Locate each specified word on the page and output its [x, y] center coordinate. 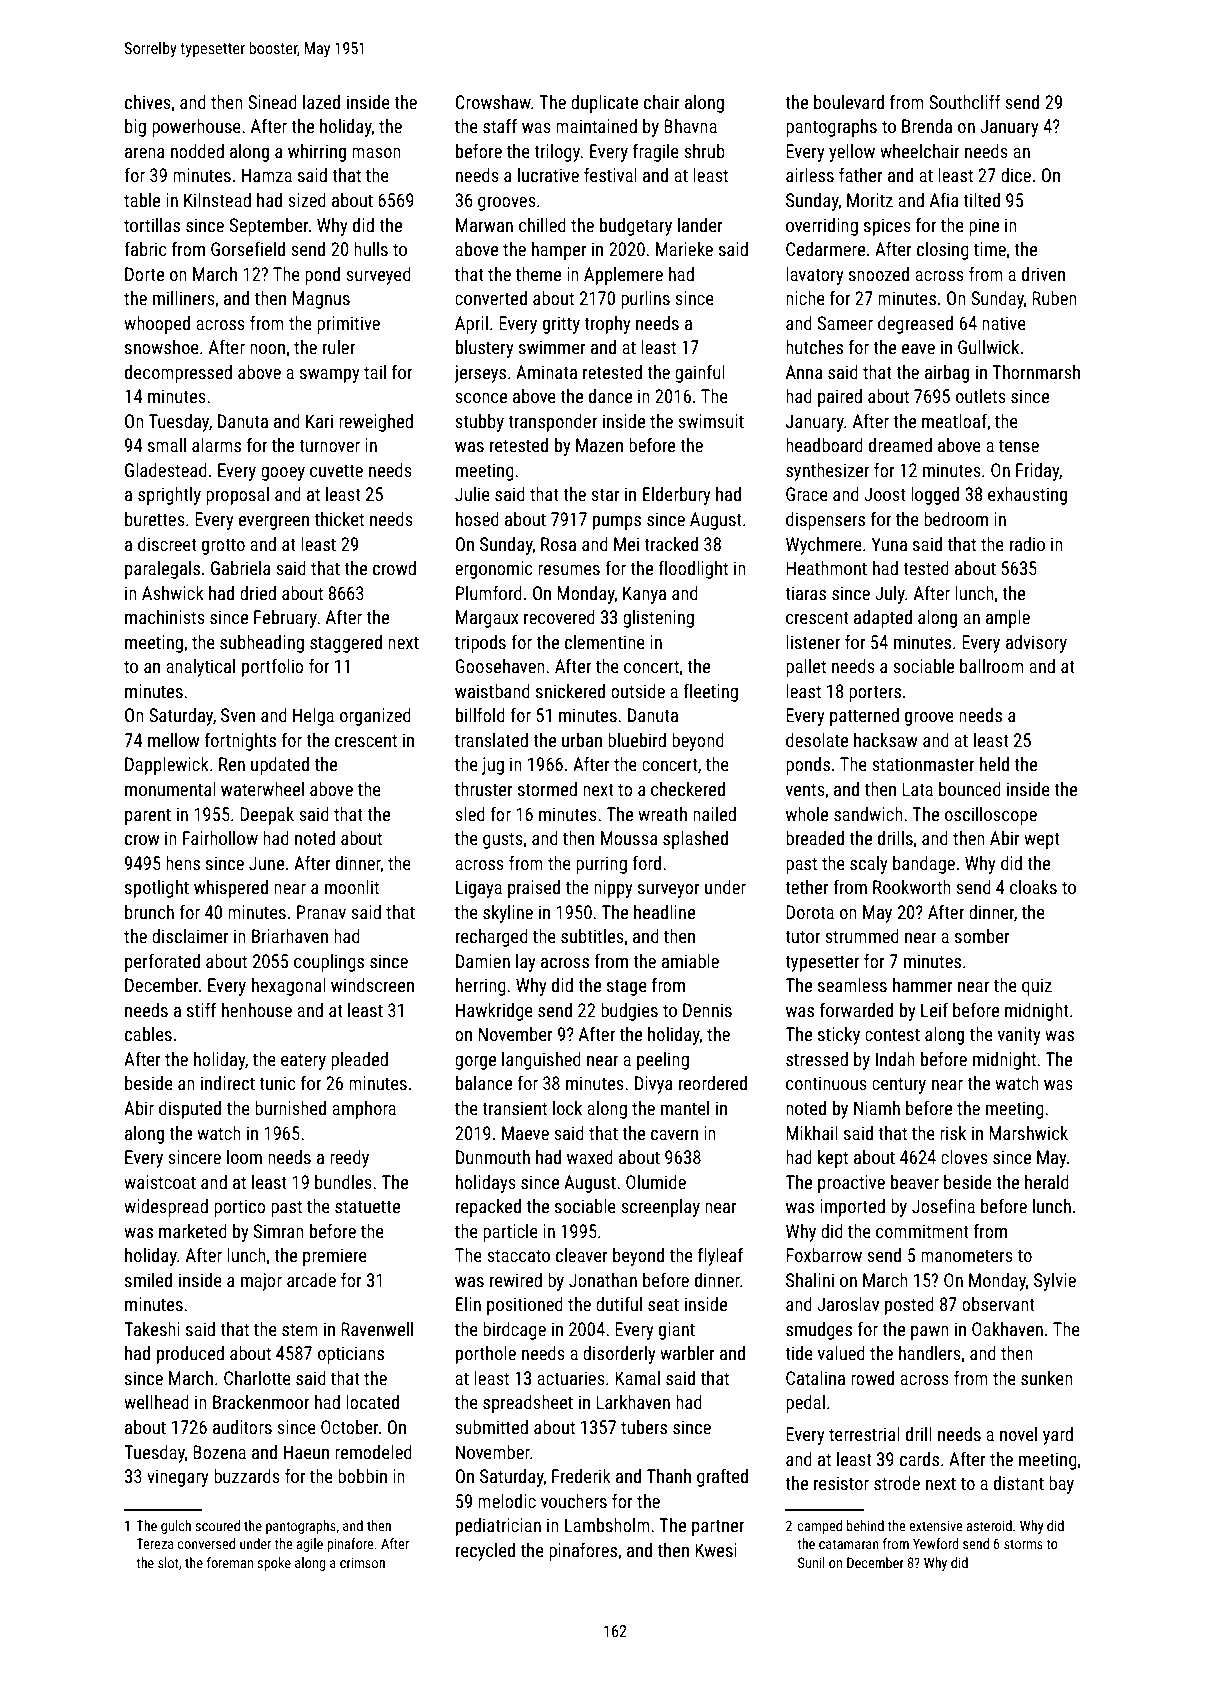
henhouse [257, 1010]
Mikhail [812, 1133]
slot [168, 1562]
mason [376, 153]
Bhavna [690, 126]
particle [510, 1233]
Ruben [1054, 298]
